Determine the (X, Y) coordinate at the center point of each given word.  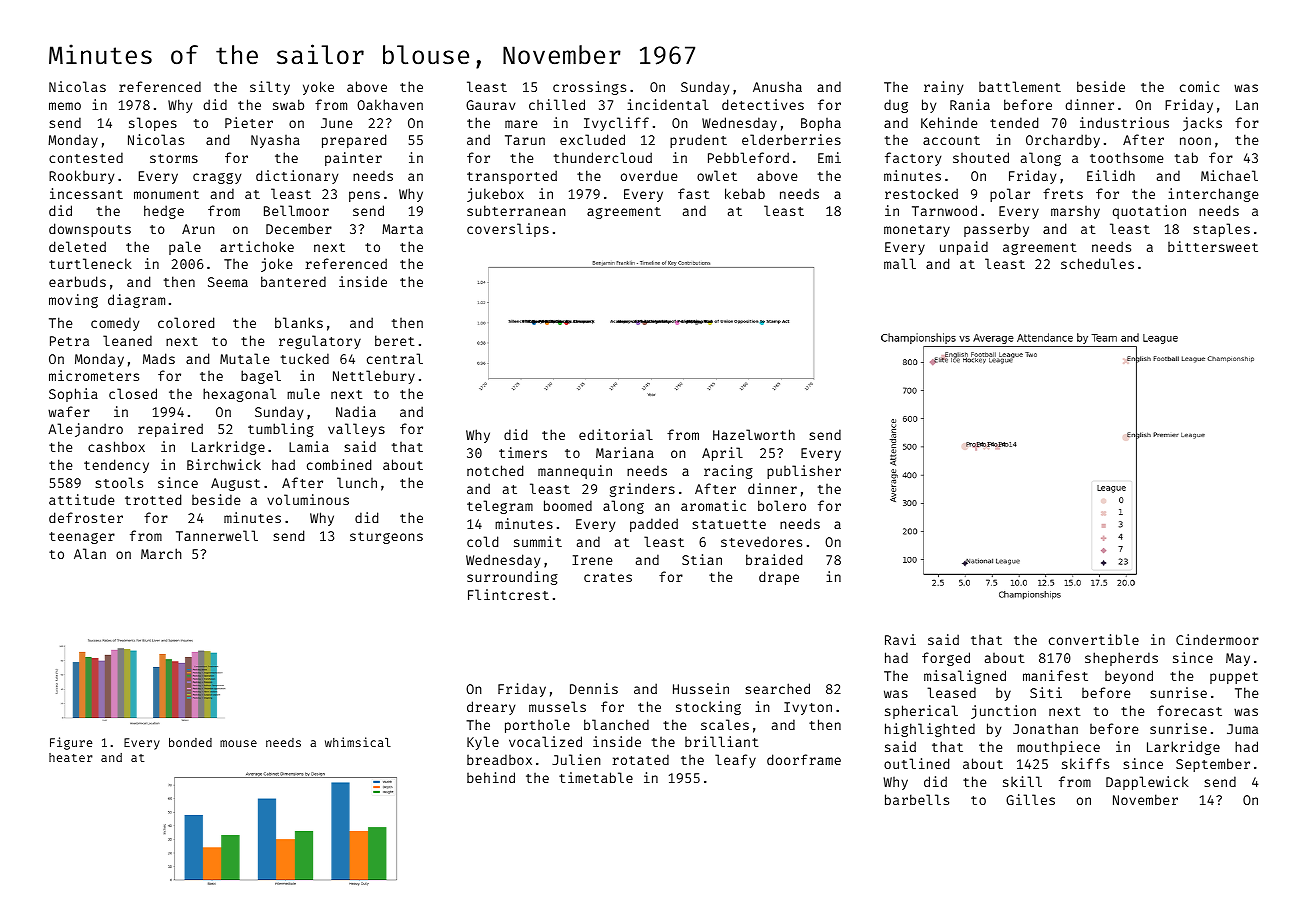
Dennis (594, 688)
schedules (1097, 263)
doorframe (804, 759)
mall (900, 263)
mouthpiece (1058, 748)
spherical (921, 712)
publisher (804, 472)
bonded (190, 742)
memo (65, 106)
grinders (642, 490)
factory (913, 159)
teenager (82, 538)
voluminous (308, 499)
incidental (668, 104)
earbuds (77, 281)
